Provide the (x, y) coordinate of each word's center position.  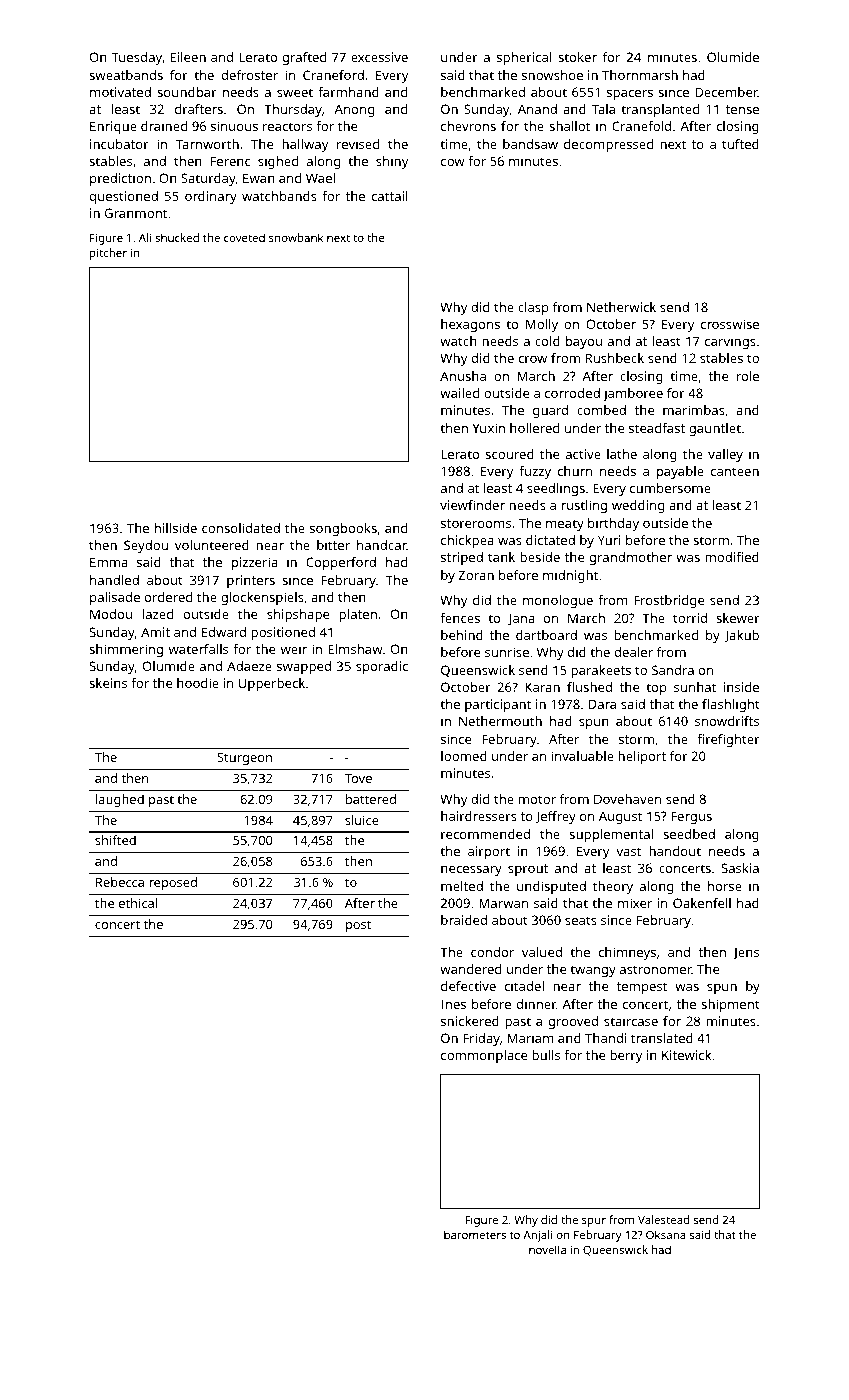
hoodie (198, 683)
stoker (577, 57)
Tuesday (137, 58)
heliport (642, 757)
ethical (138, 903)
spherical (524, 58)
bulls (546, 1055)
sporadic (382, 667)
